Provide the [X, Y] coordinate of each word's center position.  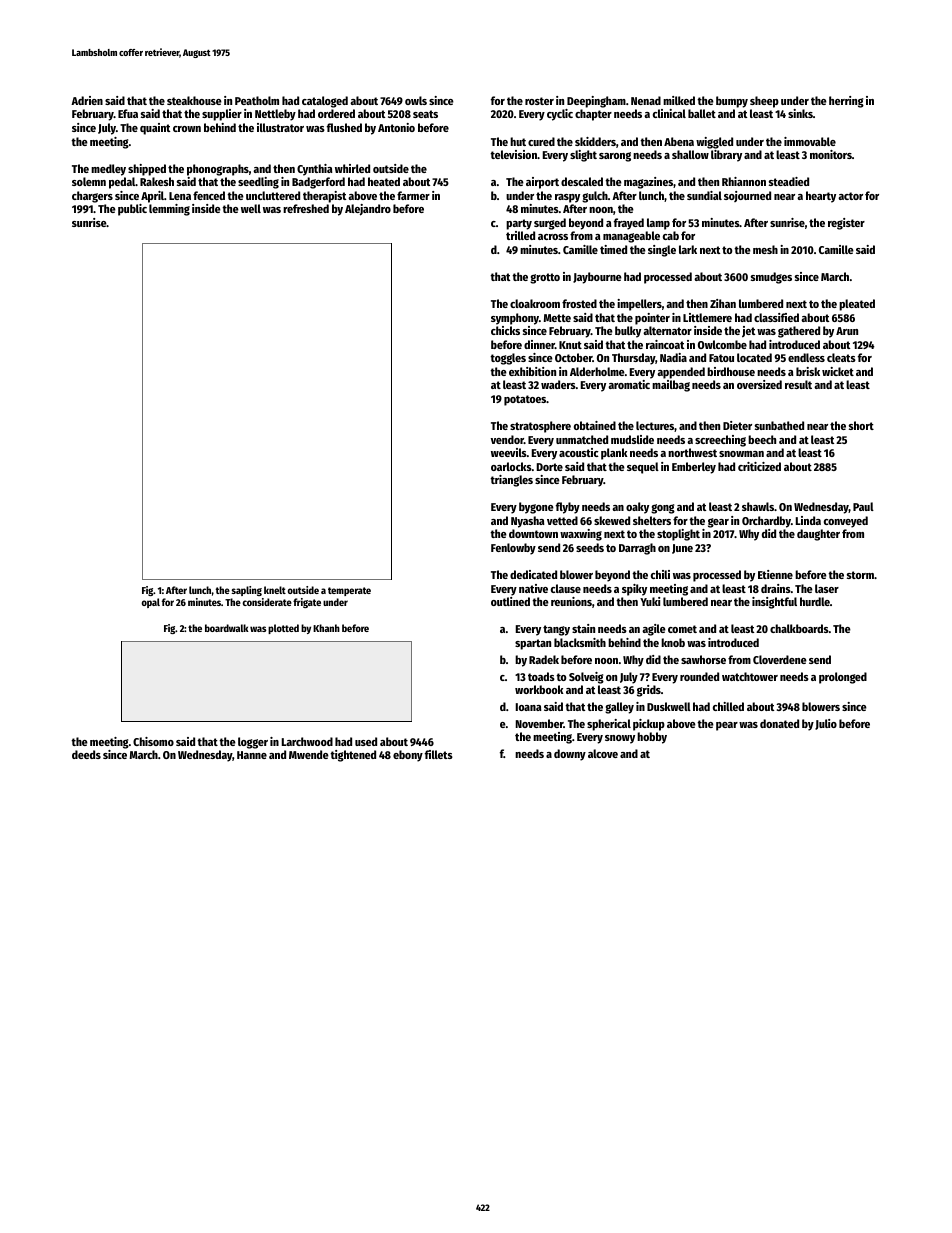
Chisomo [153, 741]
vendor [507, 439]
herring [846, 102]
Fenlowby [513, 549]
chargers [92, 197]
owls [416, 100]
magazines [648, 183]
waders [558, 384]
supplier [222, 115]
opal [151, 603]
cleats [841, 357]
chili [660, 574]
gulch [595, 197]
